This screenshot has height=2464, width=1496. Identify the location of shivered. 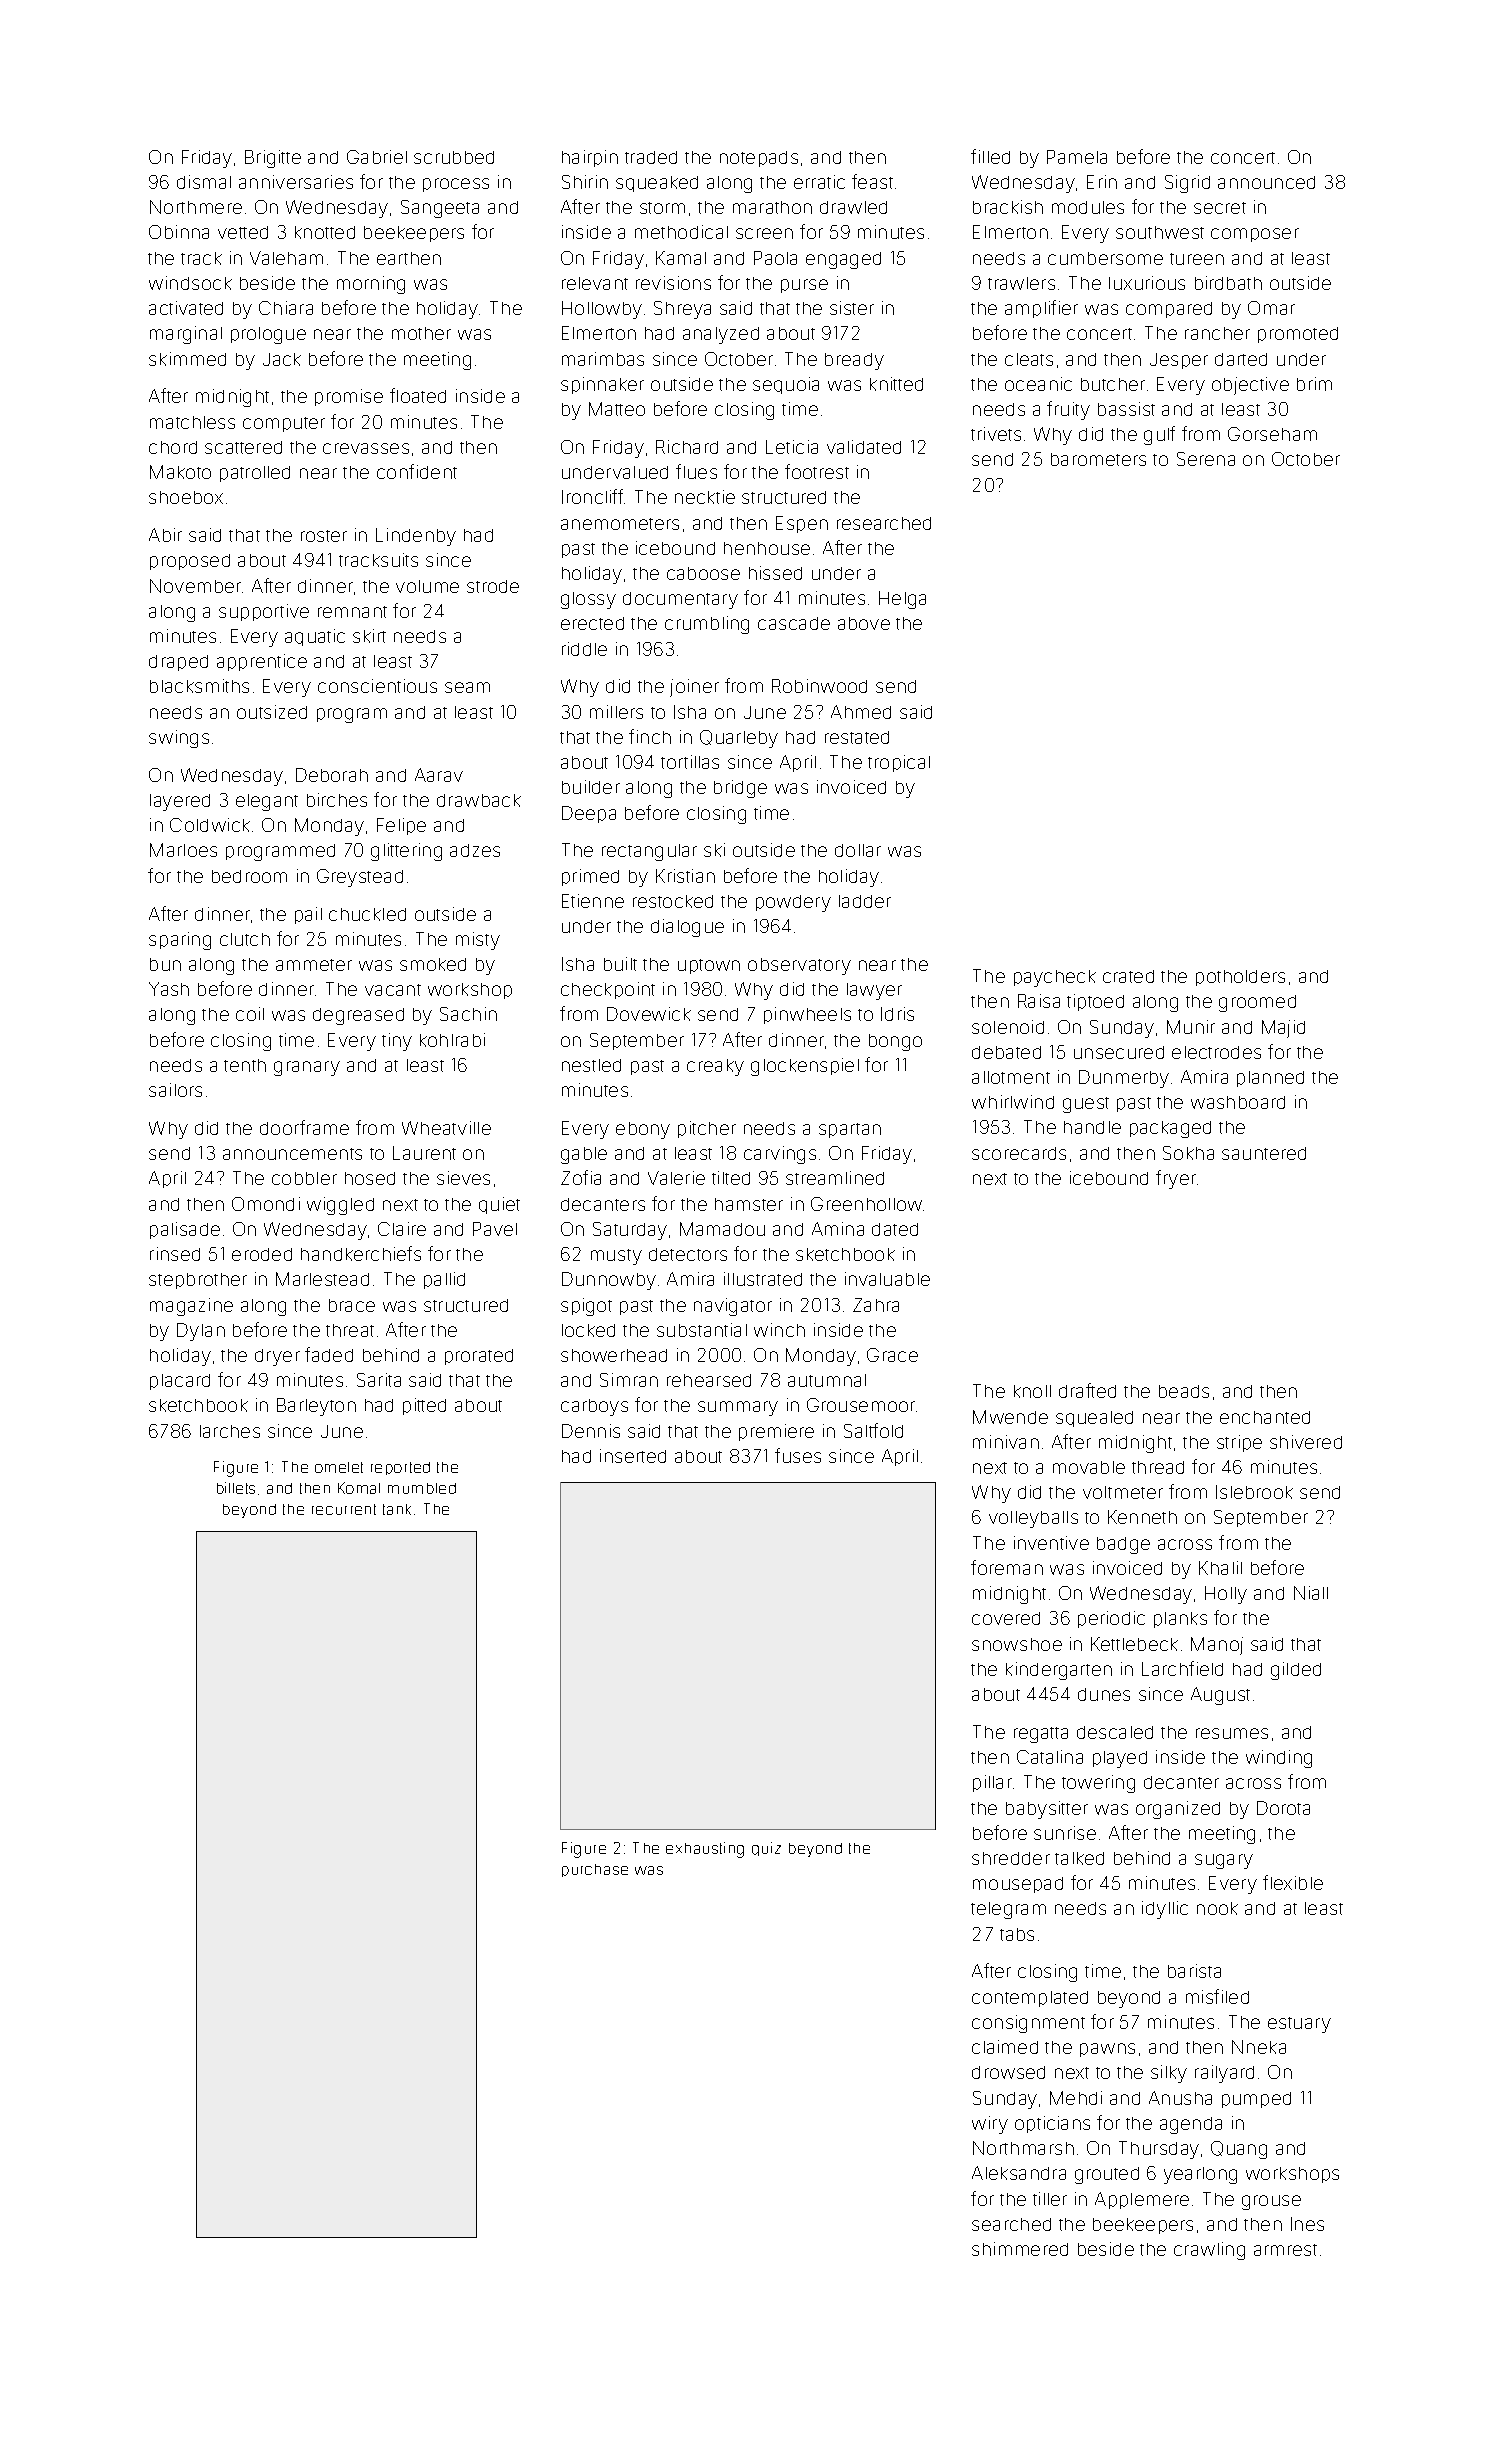
(1306, 1442).
